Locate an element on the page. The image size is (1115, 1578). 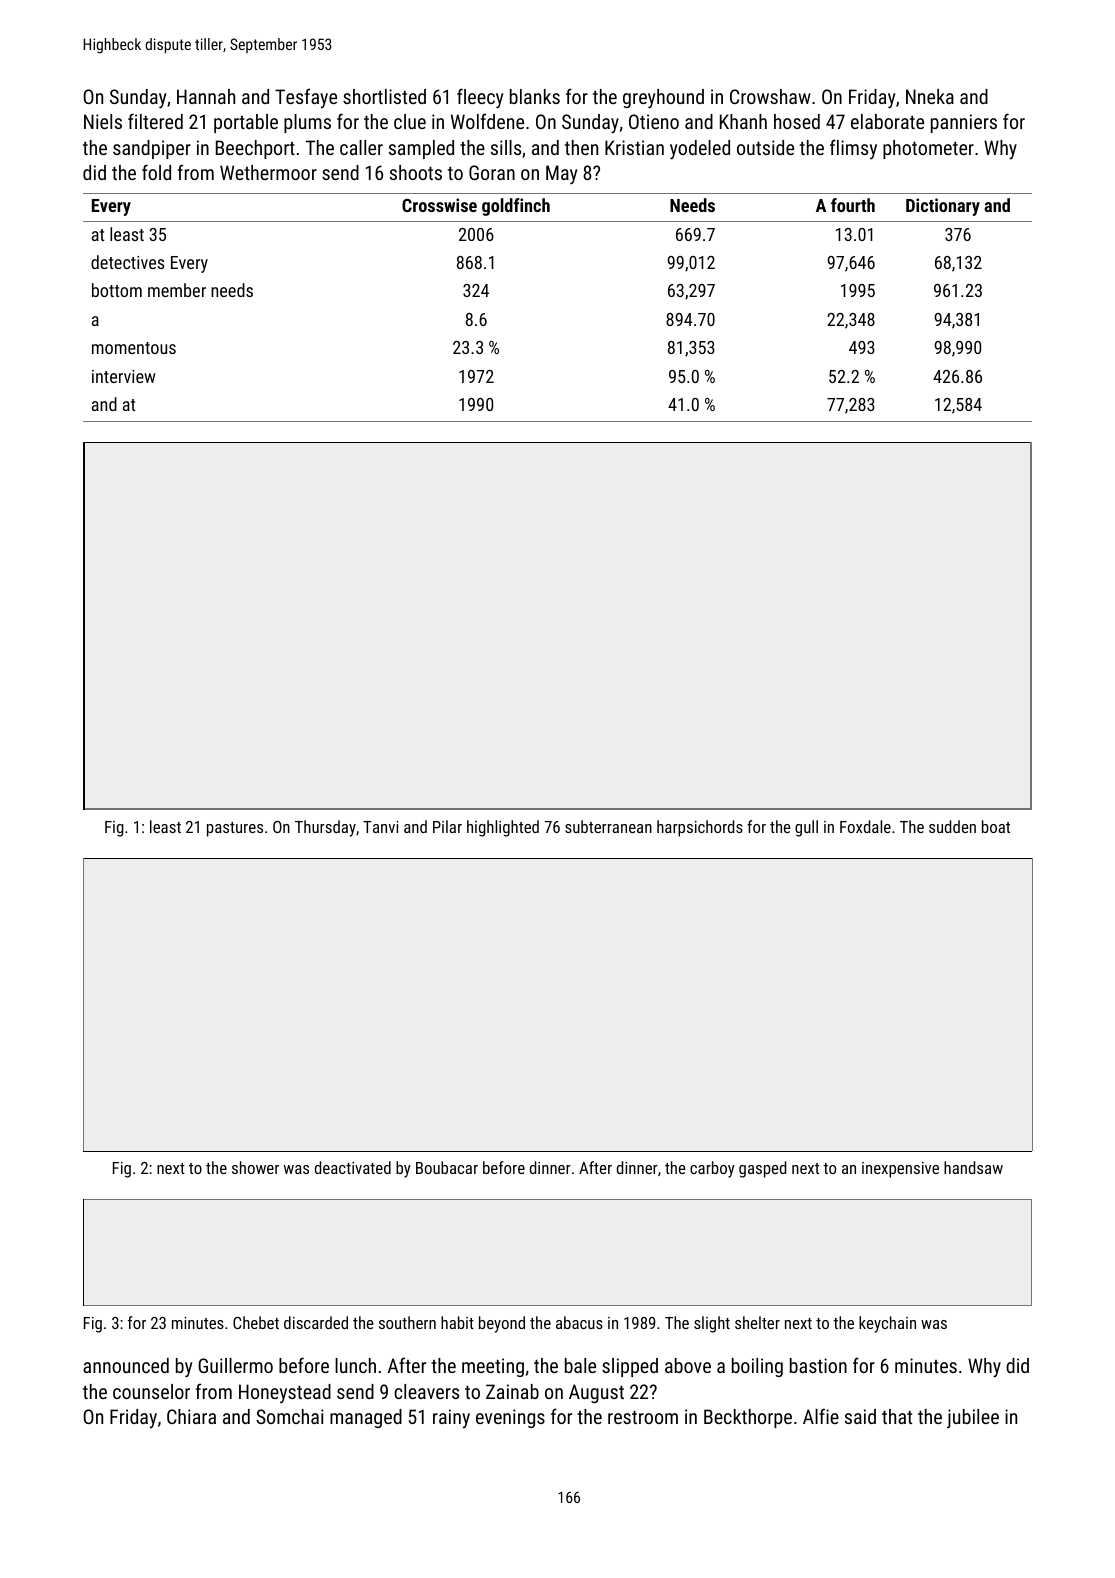
goldfinch is located at coordinates (516, 207).
